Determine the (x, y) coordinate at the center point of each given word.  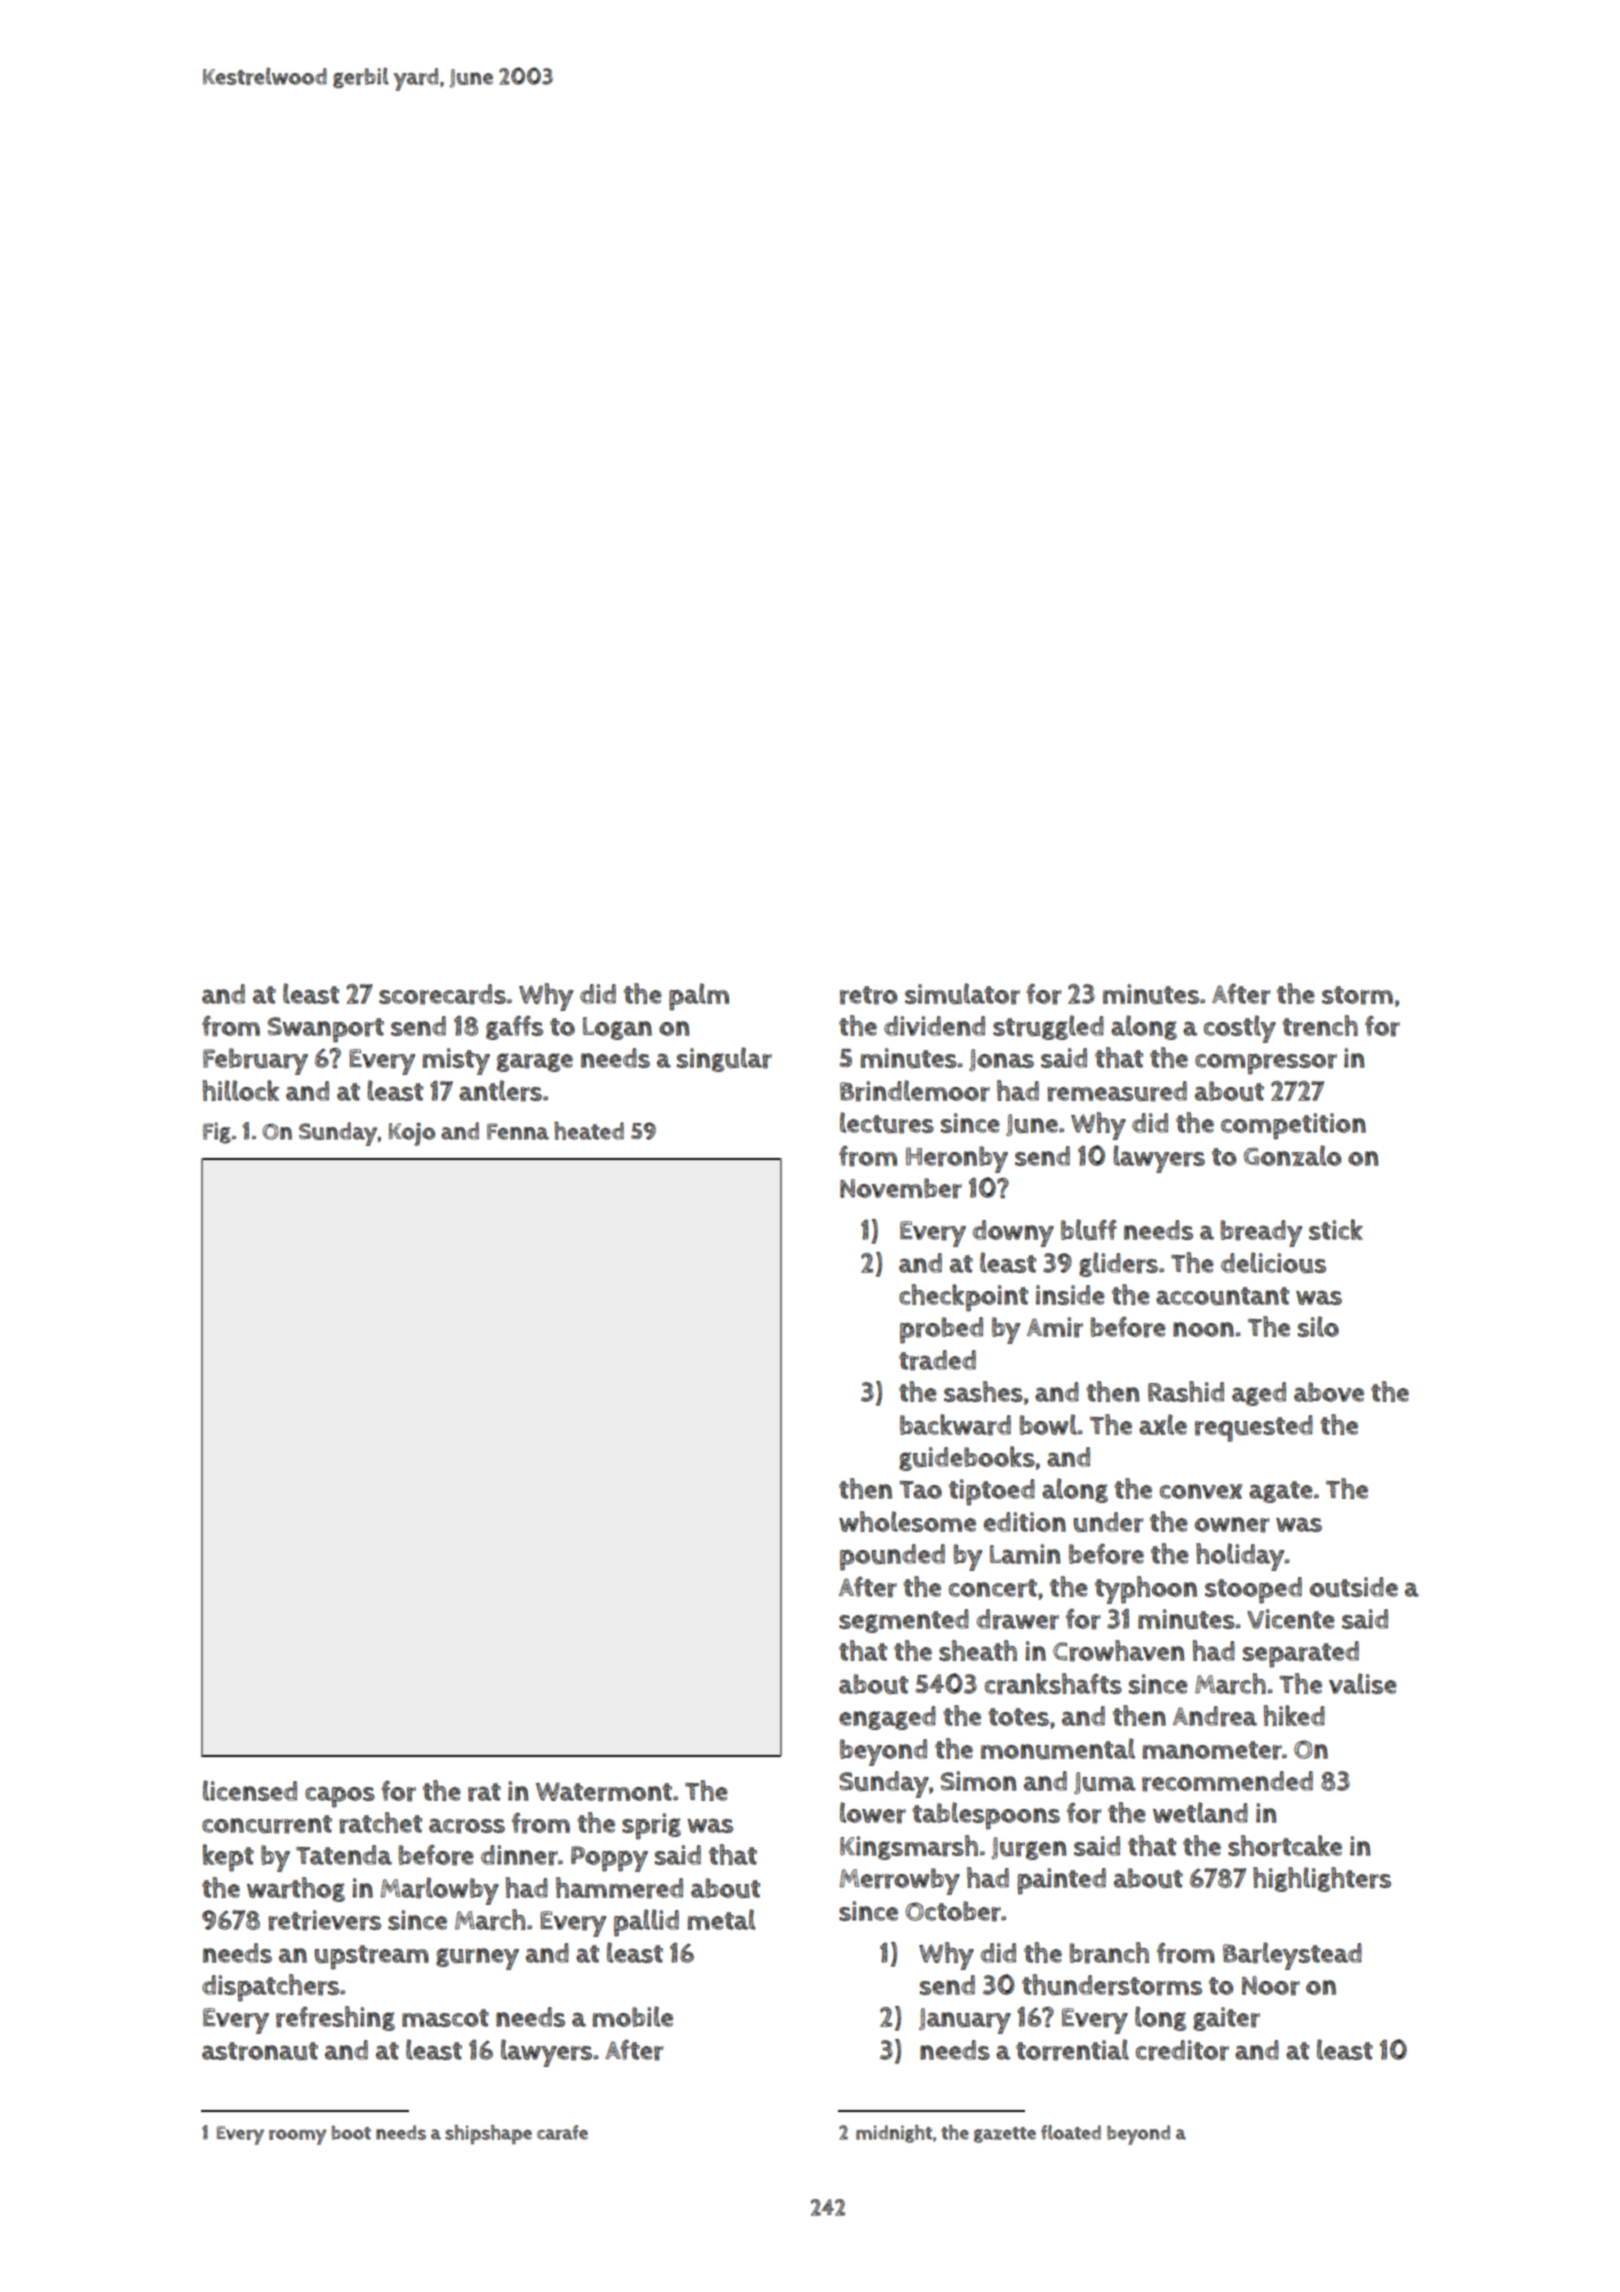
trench (1320, 1026)
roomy (298, 2137)
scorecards (442, 994)
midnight (894, 2134)
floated (1071, 2132)
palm (699, 997)
